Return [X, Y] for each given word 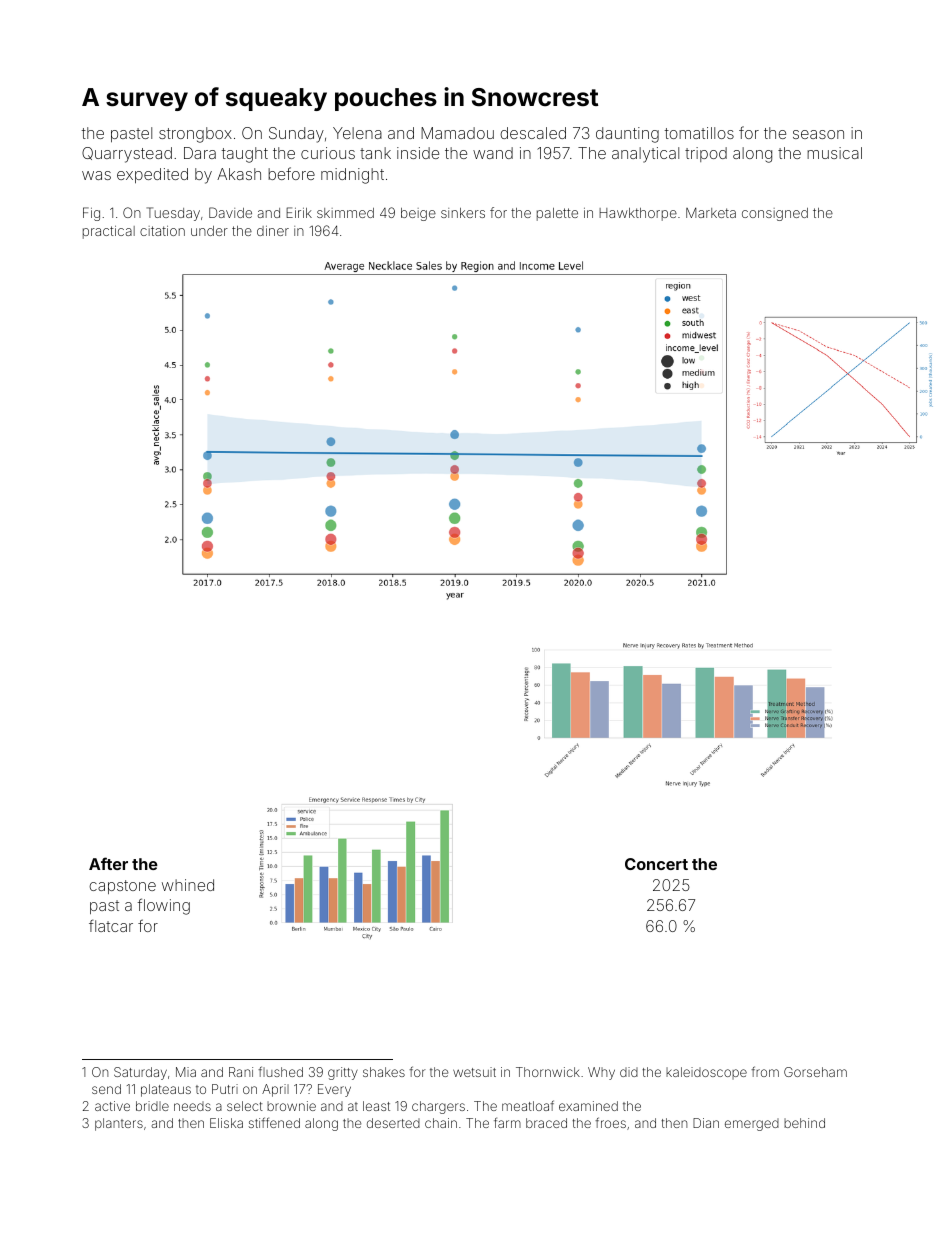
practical [109, 232]
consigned [775, 214]
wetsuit [474, 1072]
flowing [163, 906]
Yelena [357, 133]
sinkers [463, 213]
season [818, 134]
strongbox [195, 135]
